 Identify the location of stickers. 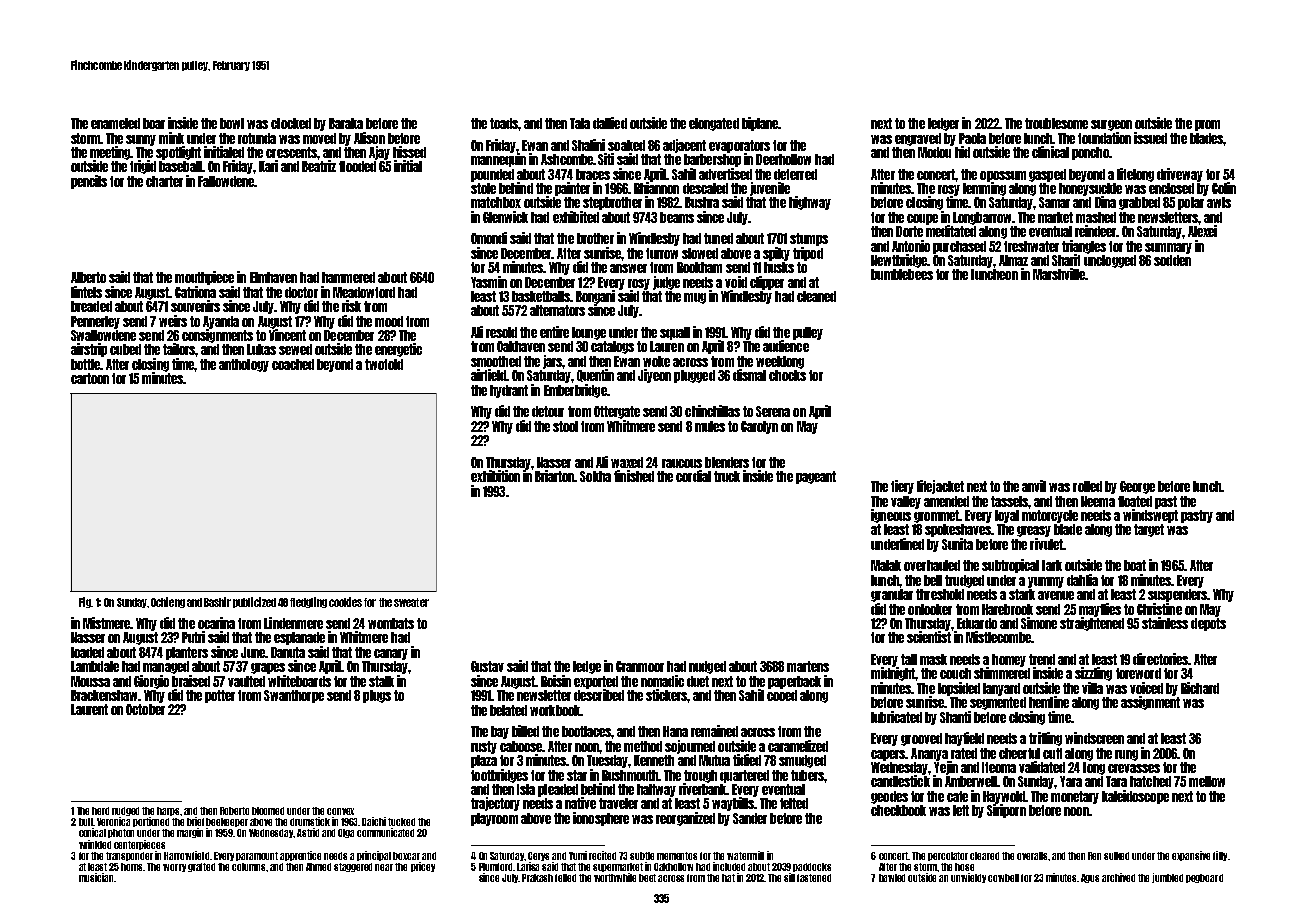
(666, 695).
